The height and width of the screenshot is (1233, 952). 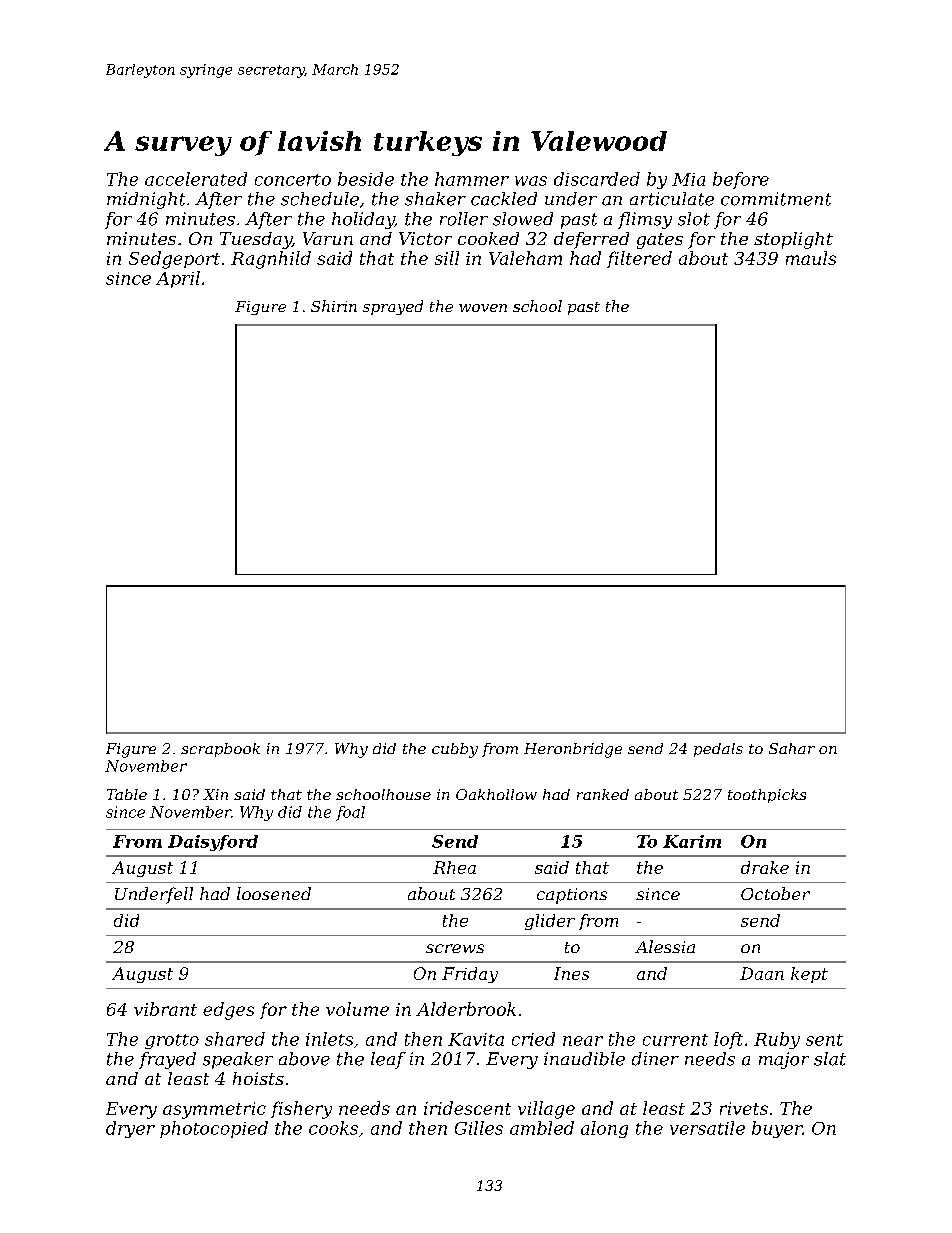 What do you see at coordinates (455, 948) in the screenshot?
I see `screws` at bounding box center [455, 948].
